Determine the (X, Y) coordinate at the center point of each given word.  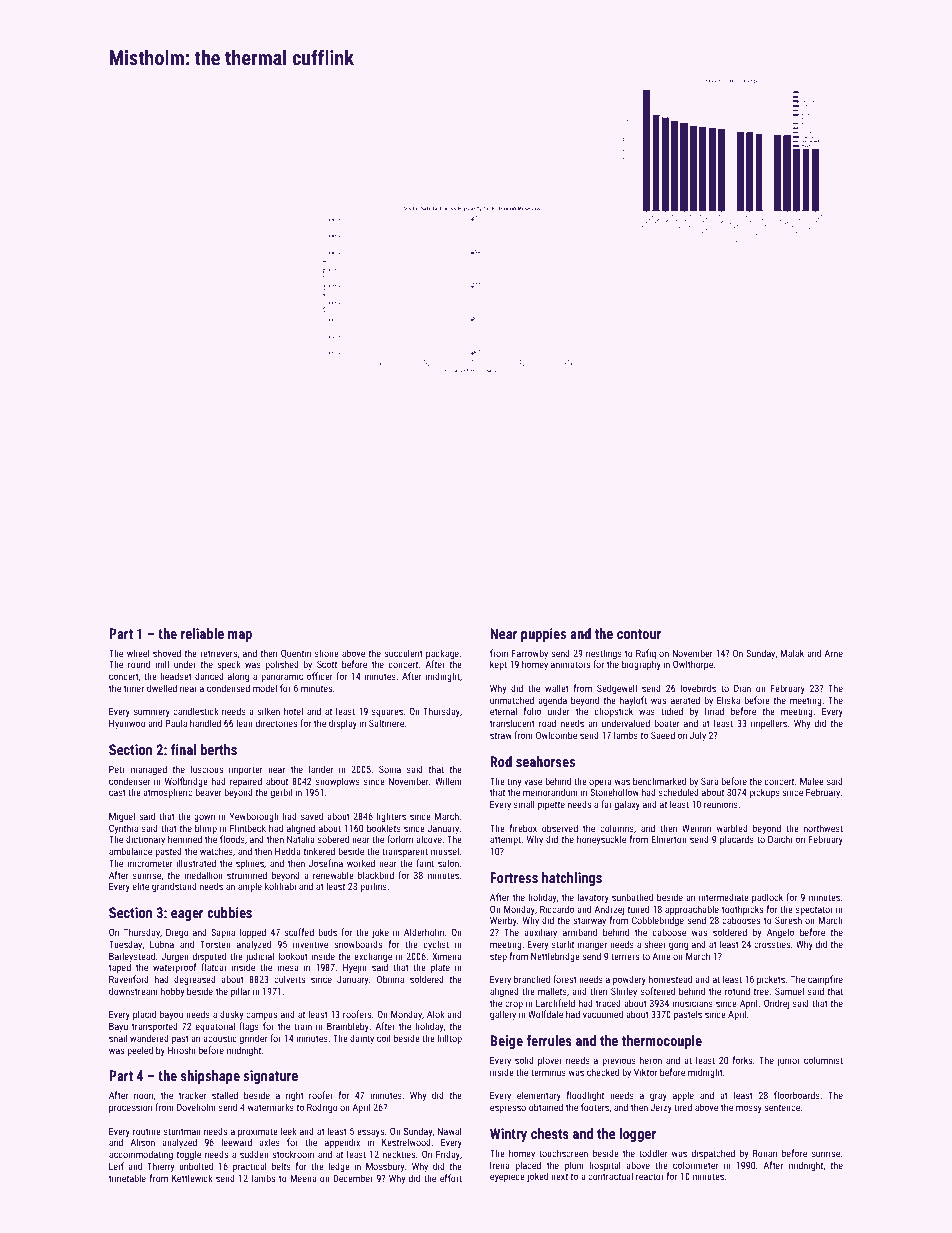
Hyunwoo (127, 724)
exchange (373, 957)
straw (501, 735)
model (265, 688)
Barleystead (132, 957)
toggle (189, 1155)
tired (683, 1107)
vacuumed (603, 1014)
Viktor (645, 1072)
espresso (508, 1109)
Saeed (663, 735)
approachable (692, 910)
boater (667, 723)
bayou (171, 1015)
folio (532, 711)
